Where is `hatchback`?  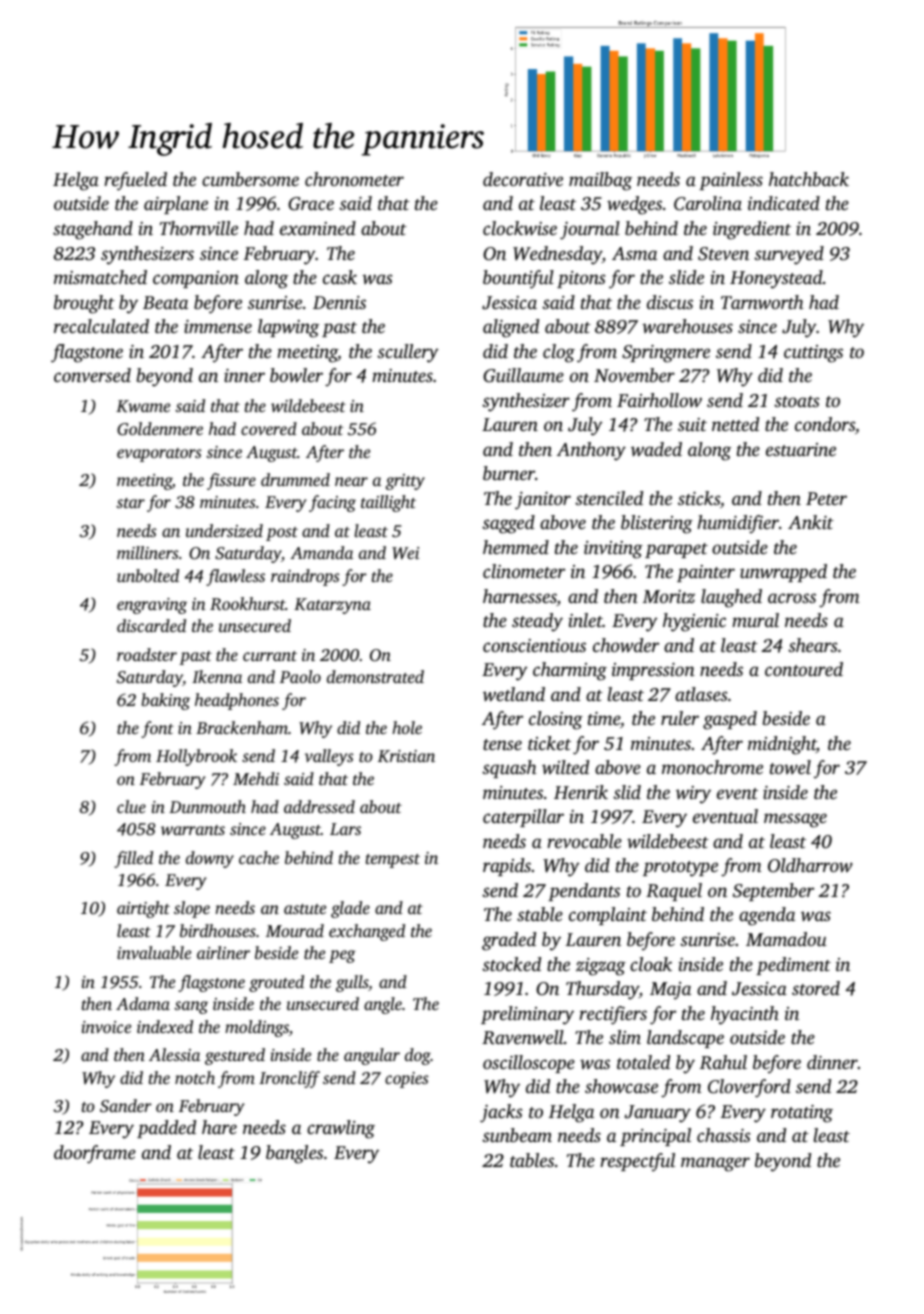
hatchback is located at coordinates (809, 179).
